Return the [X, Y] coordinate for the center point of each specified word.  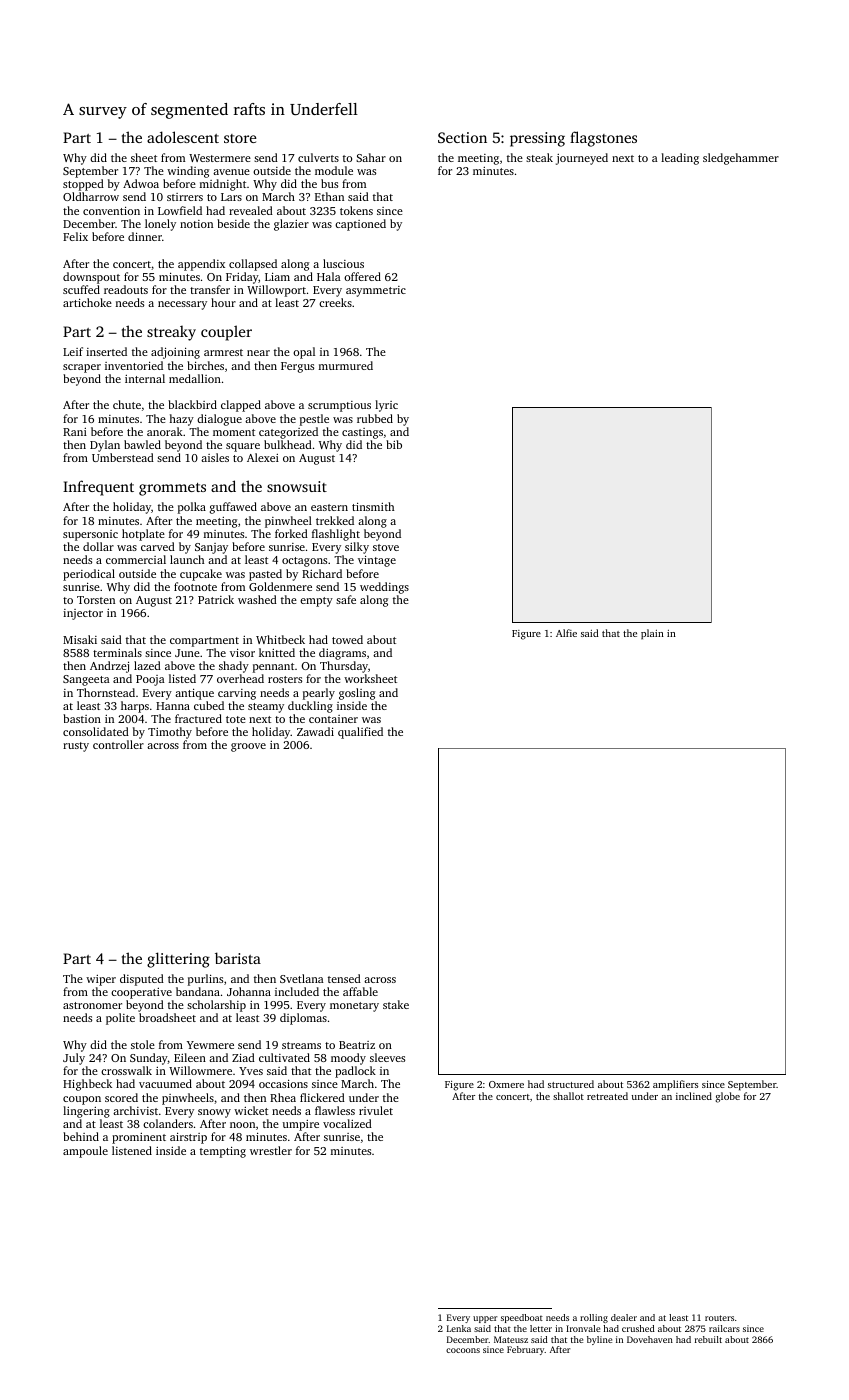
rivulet [376, 1110]
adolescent [183, 137]
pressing [537, 139]
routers [719, 1318]
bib [394, 444]
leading [680, 159]
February [526, 1350]
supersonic [90, 535]
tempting [223, 1152]
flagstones [603, 139]
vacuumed [165, 1083]
